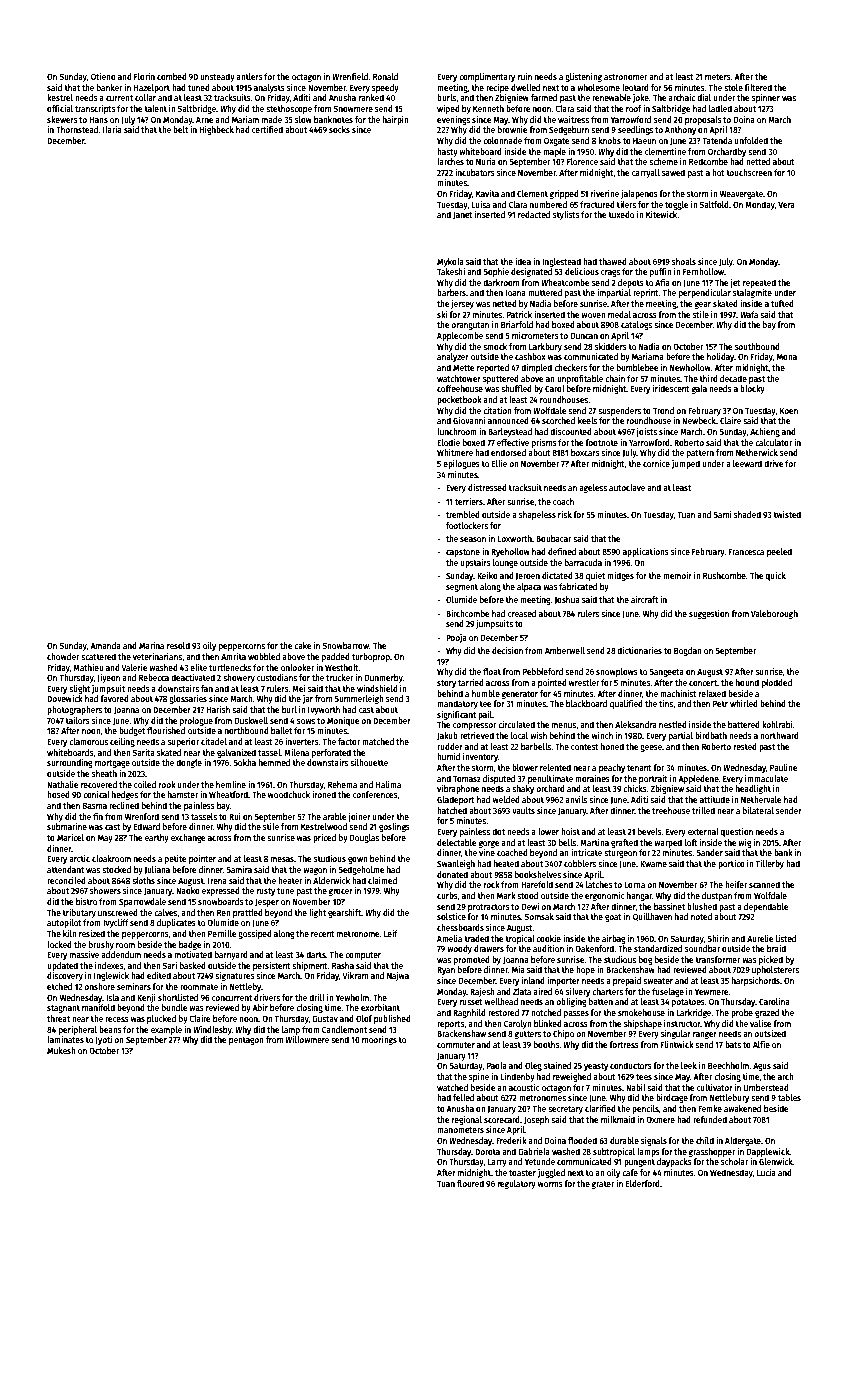 The width and height of the image is (849, 1400). What do you see at coordinates (103, 76) in the image?
I see `Otieno` at bounding box center [103, 76].
